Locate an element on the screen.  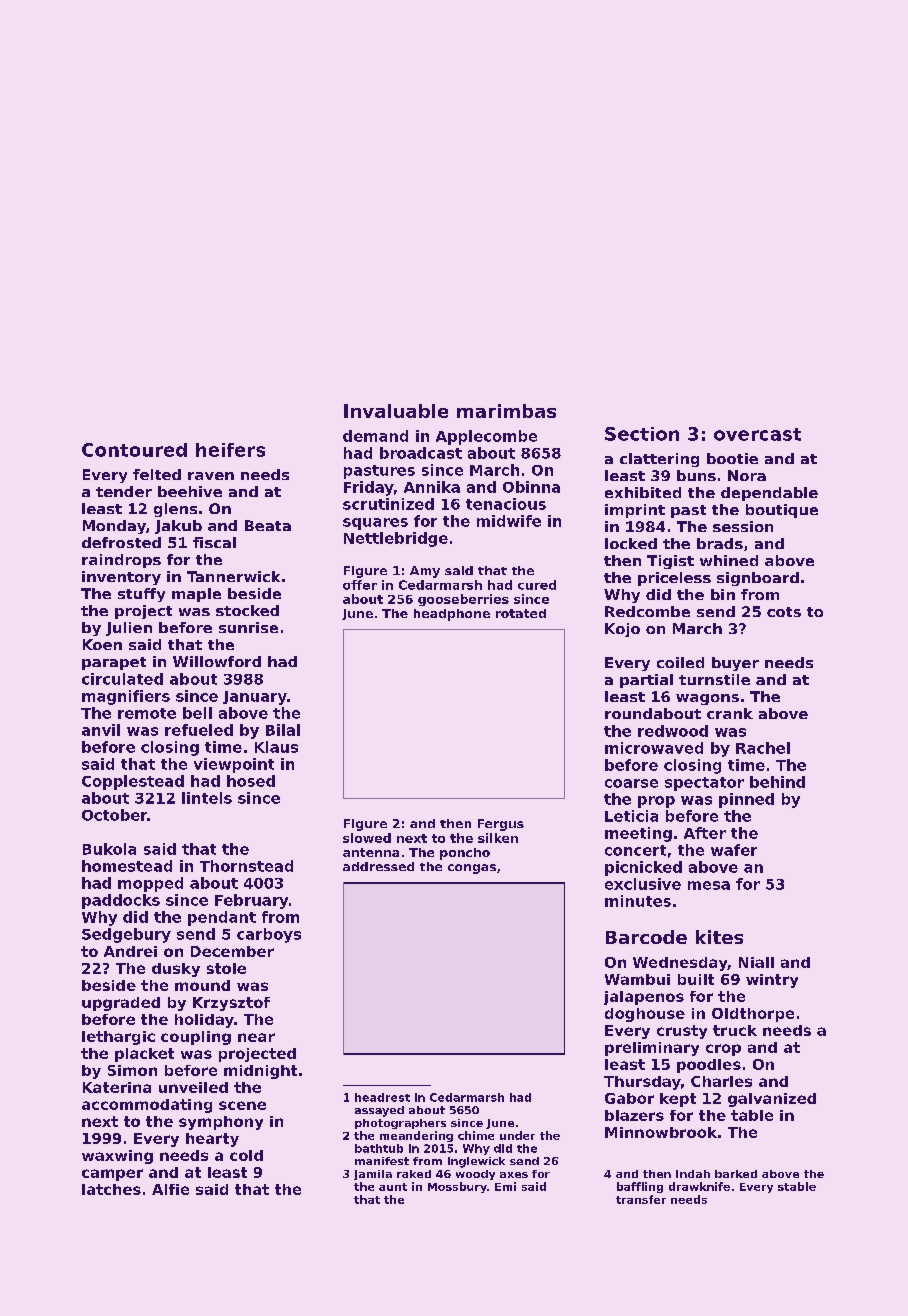
heifers is located at coordinates (230, 450).
